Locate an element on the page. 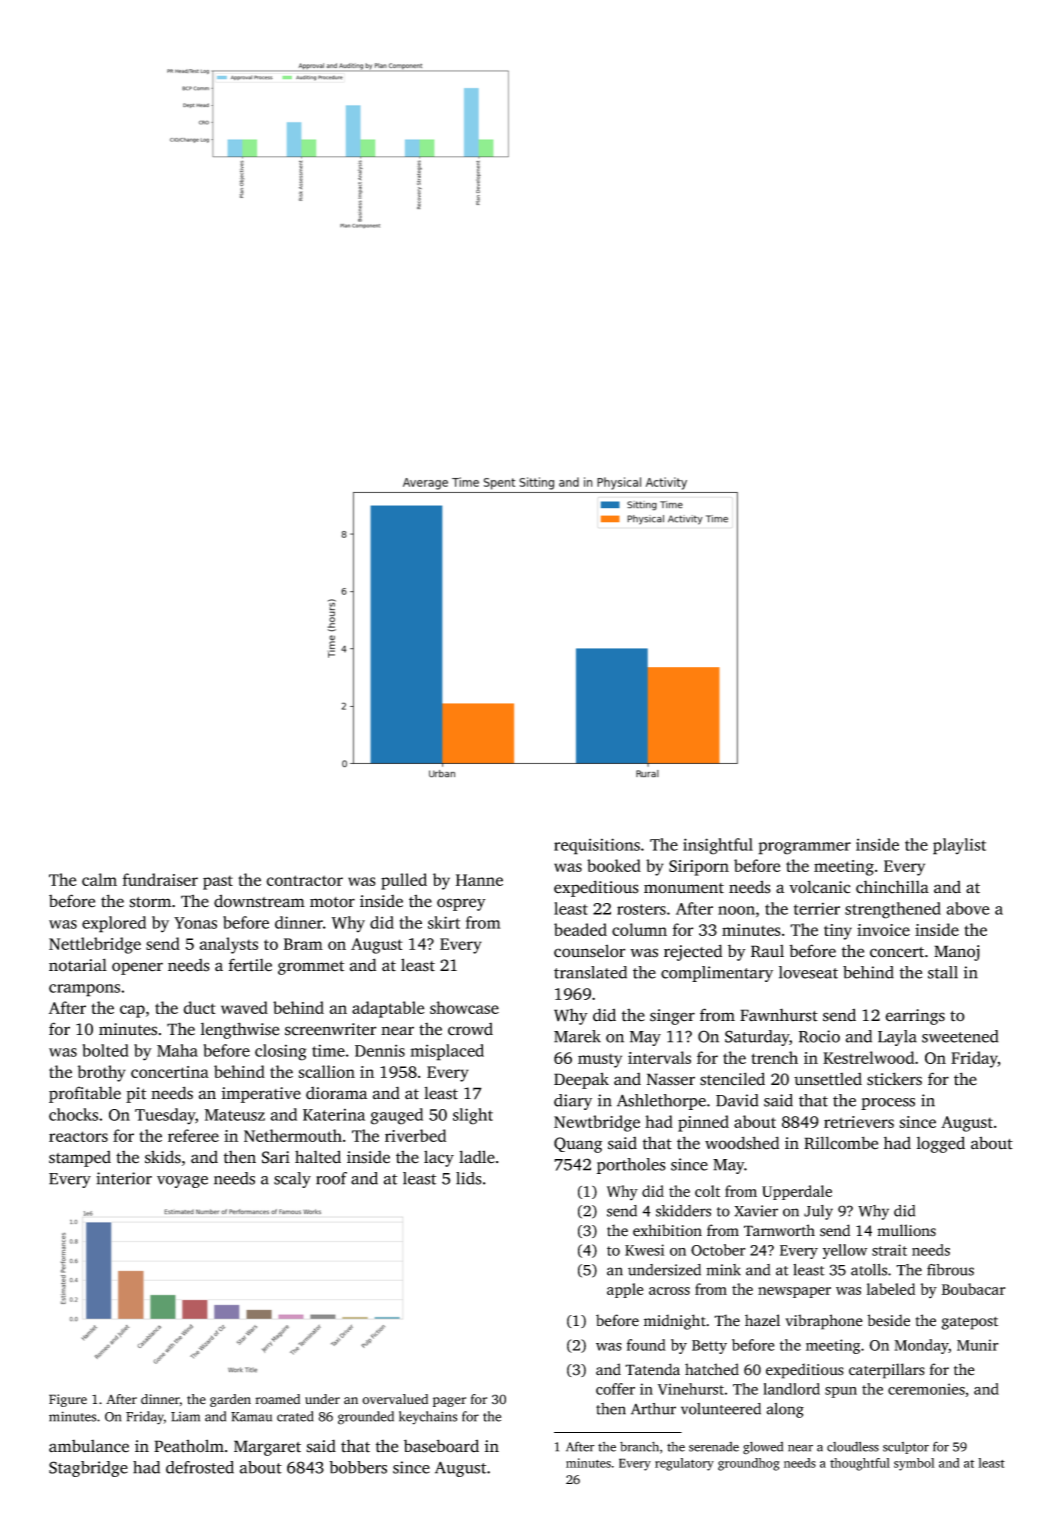 The width and height of the document is (1063, 1539). beaded is located at coordinates (580, 929).
